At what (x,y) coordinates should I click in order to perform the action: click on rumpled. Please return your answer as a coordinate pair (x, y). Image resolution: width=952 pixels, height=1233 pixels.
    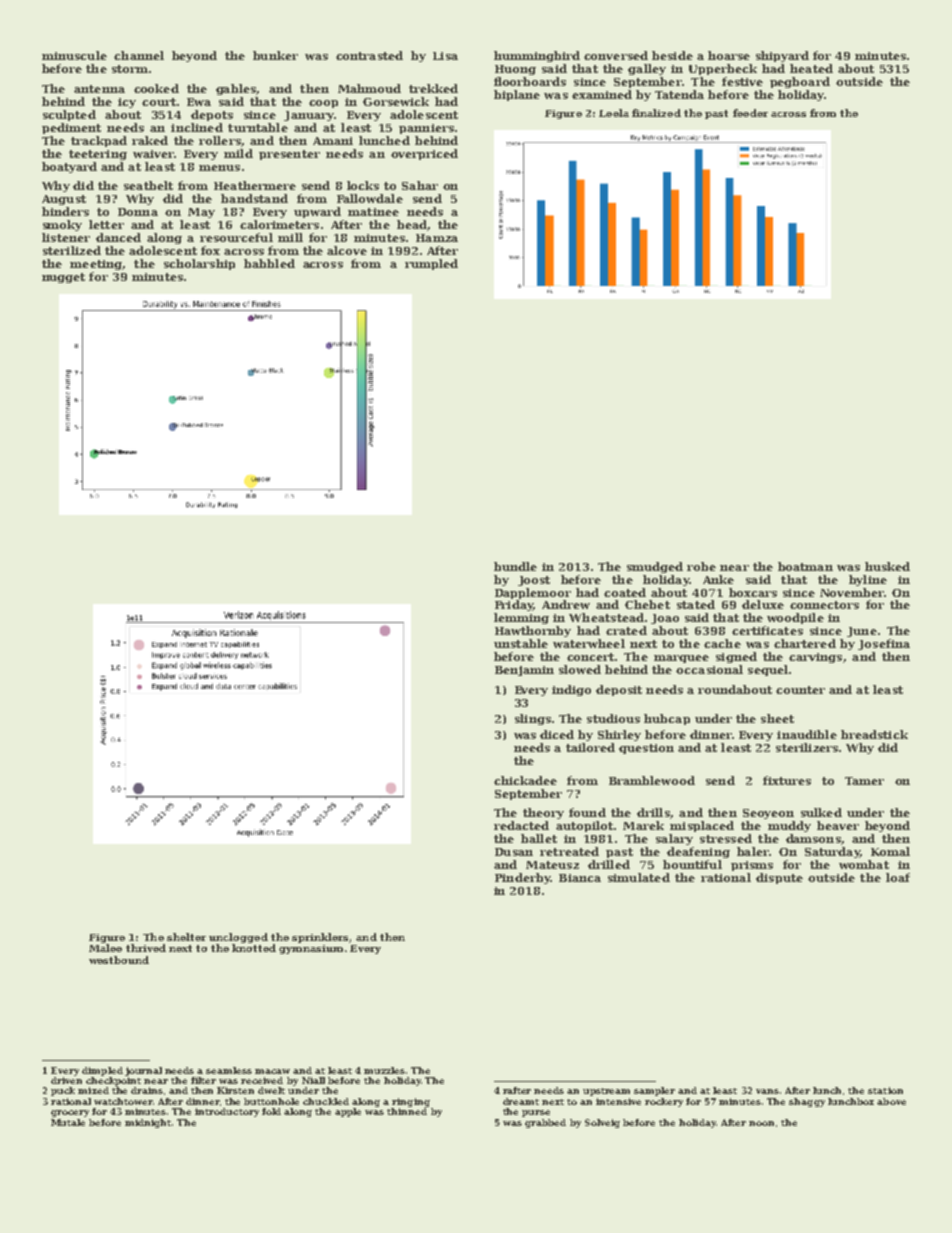
    Looking at the image, I should click on (431, 264).
